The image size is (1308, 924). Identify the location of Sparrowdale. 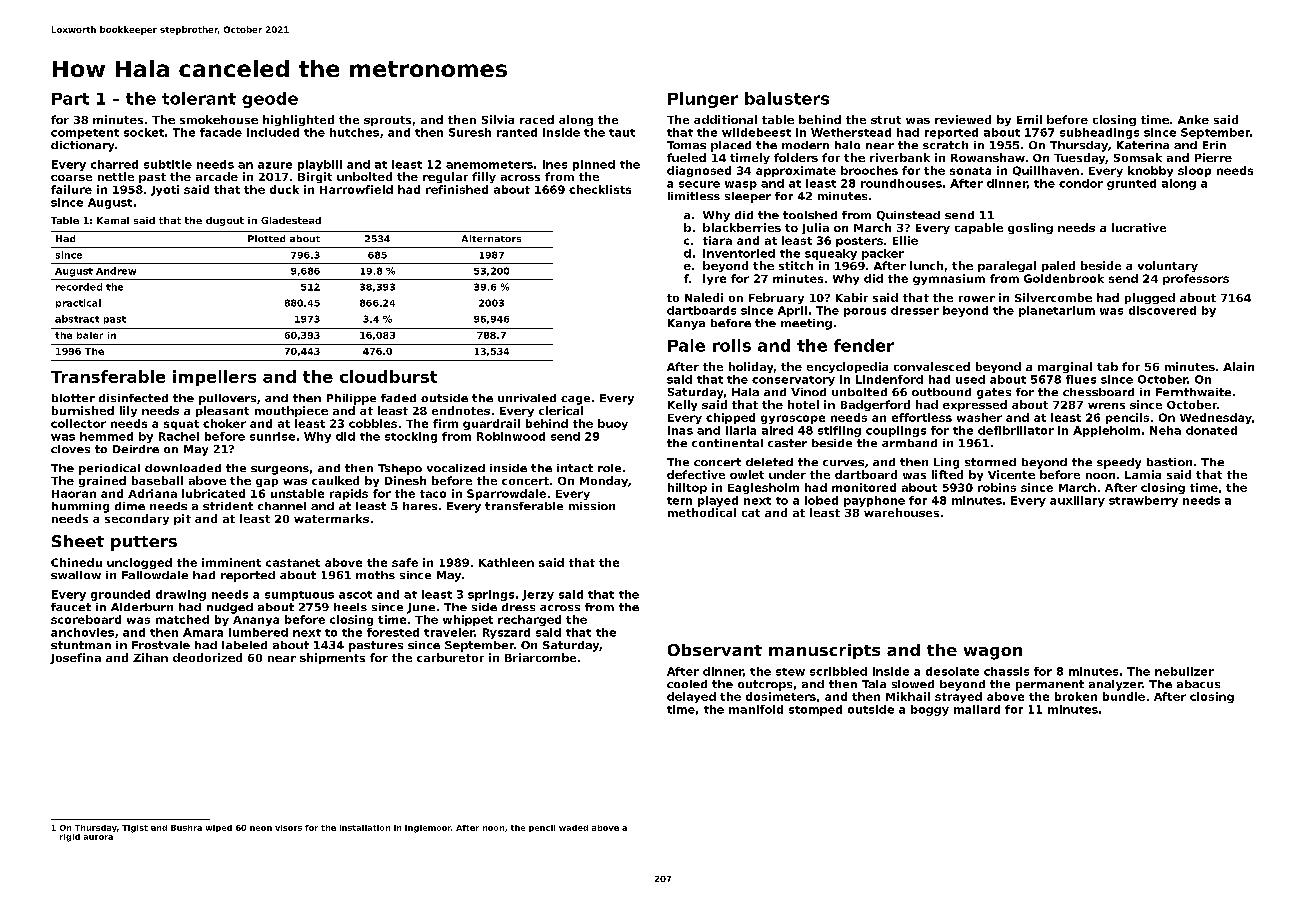
(506, 494).
